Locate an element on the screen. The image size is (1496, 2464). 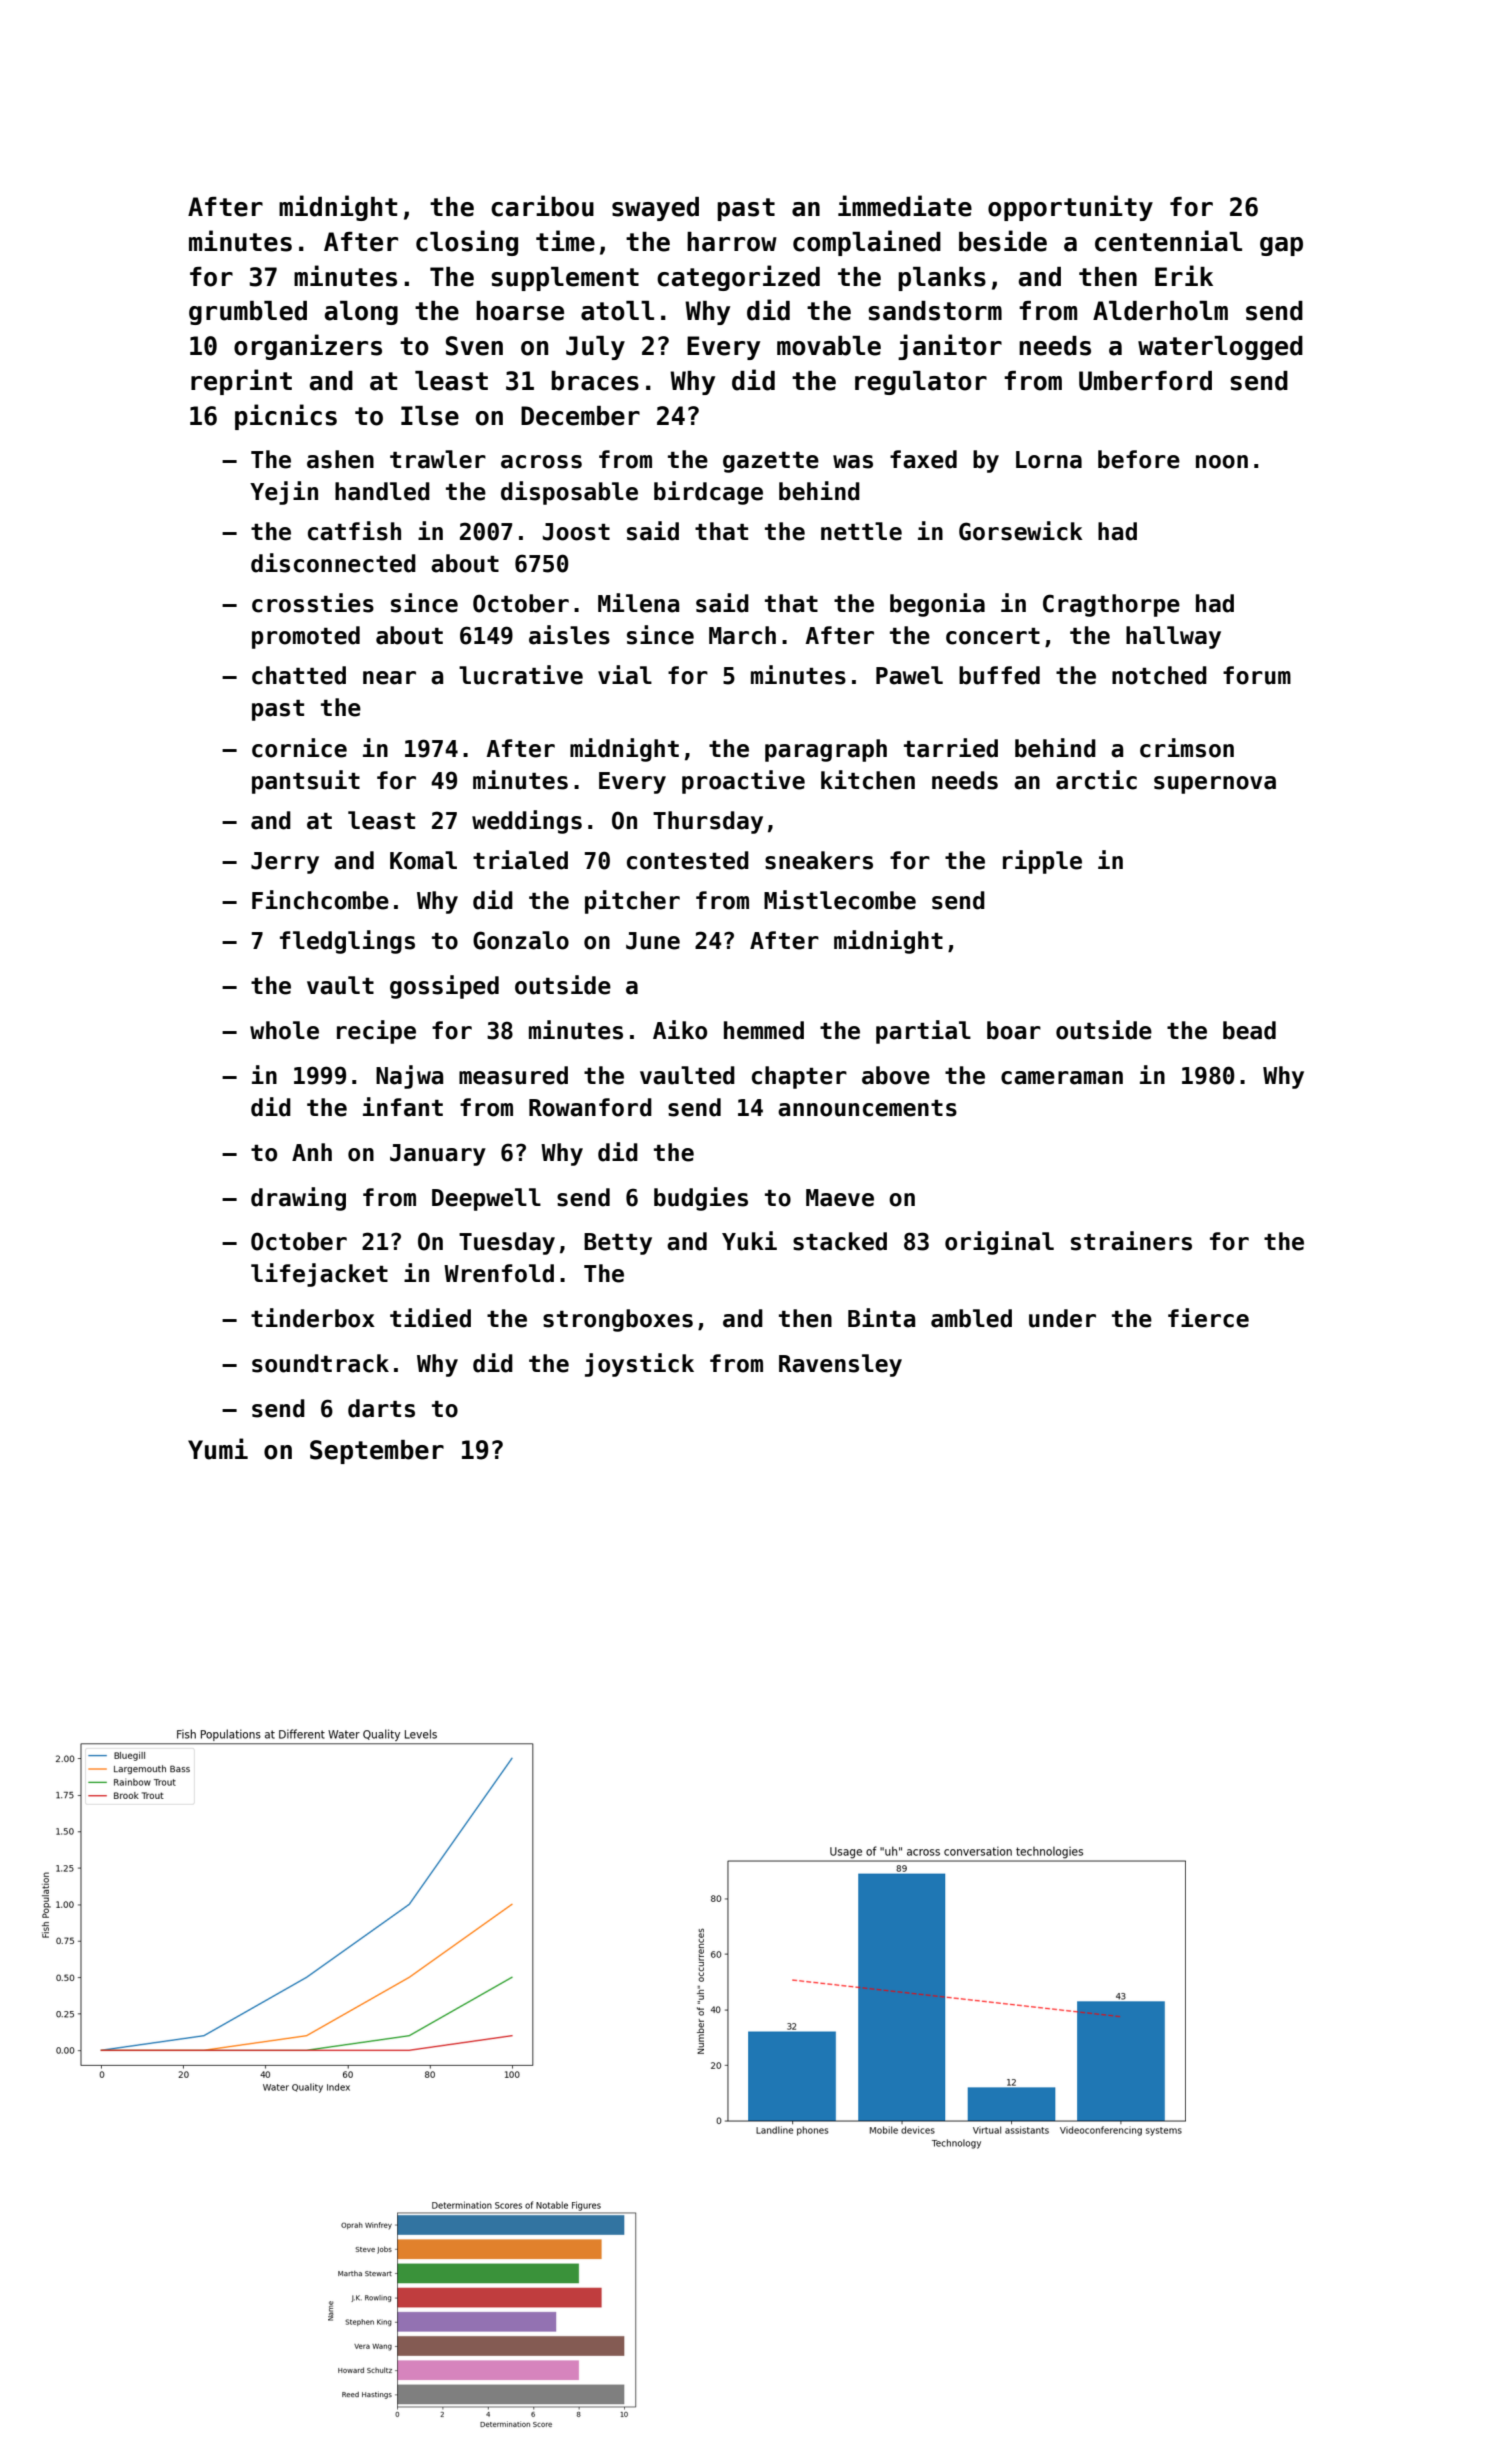
pantsuit is located at coordinates (306, 782).
